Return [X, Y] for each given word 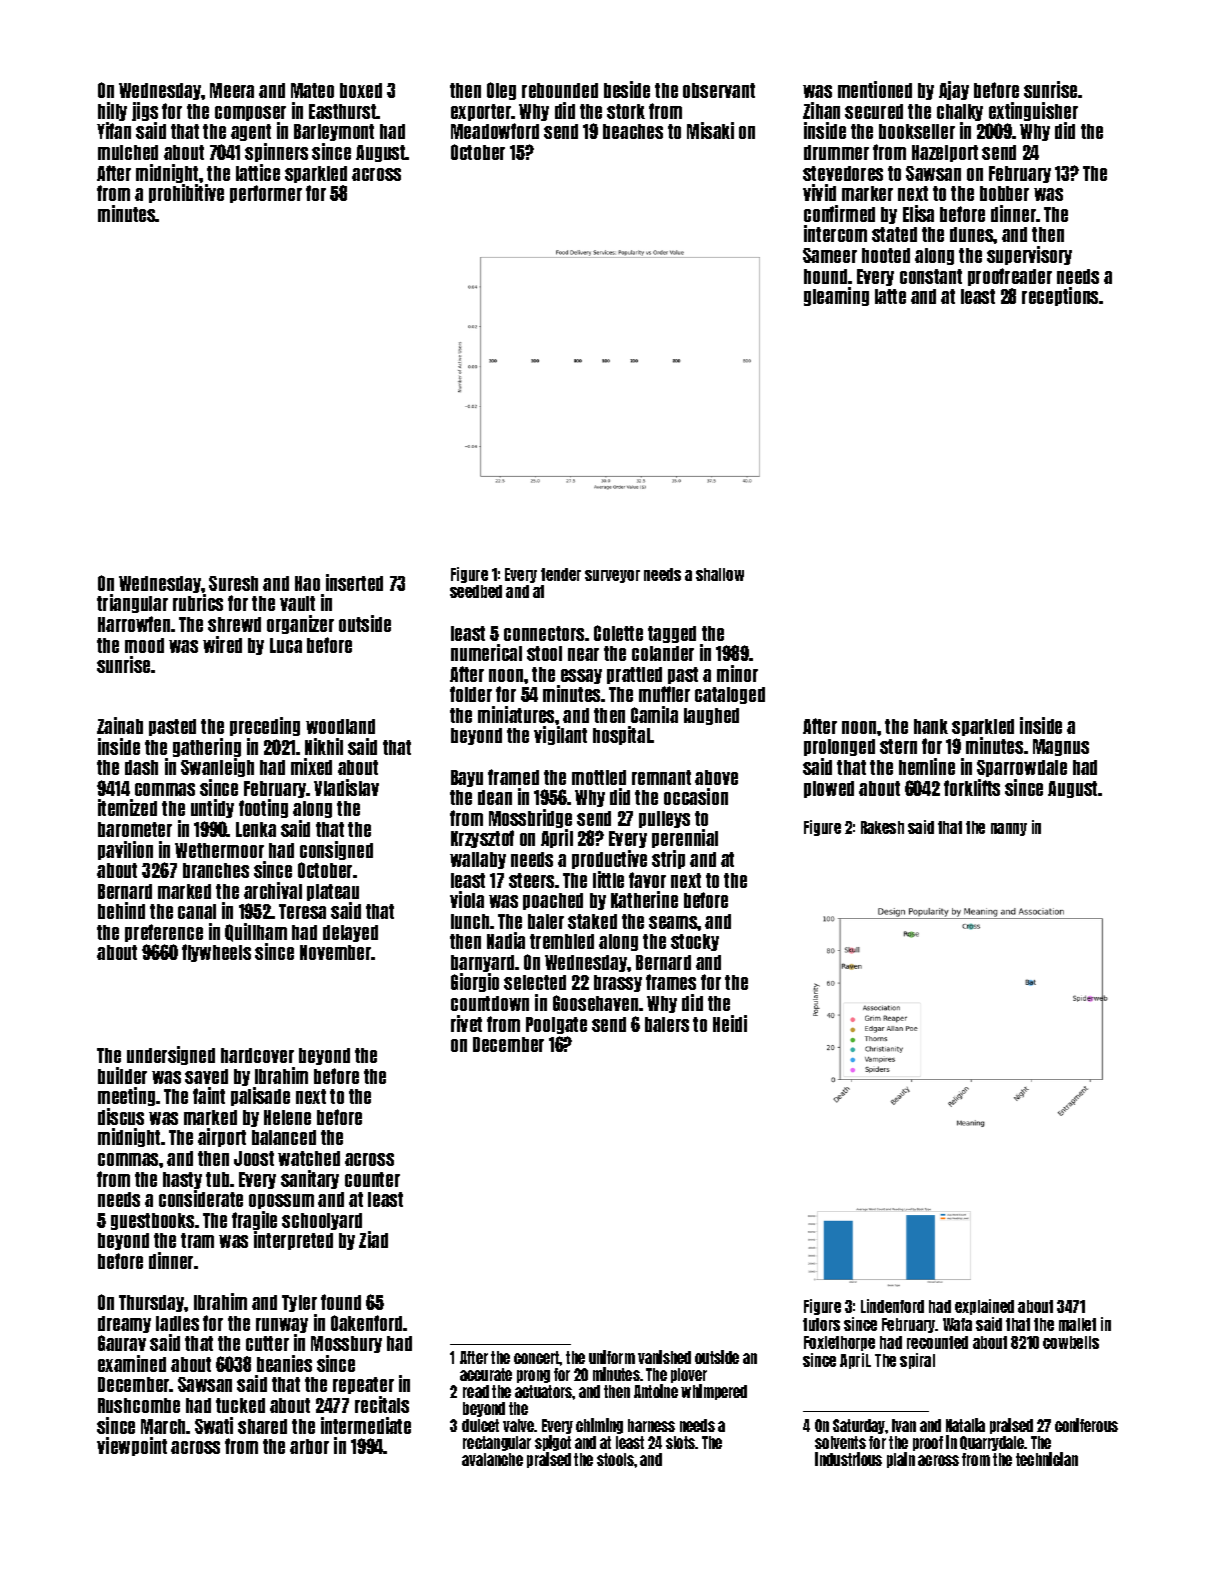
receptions [1061, 296]
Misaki [710, 130]
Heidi [730, 1023]
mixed [311, 766]
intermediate [366, 1425]
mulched [128, 152]
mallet [1077, 1324]
